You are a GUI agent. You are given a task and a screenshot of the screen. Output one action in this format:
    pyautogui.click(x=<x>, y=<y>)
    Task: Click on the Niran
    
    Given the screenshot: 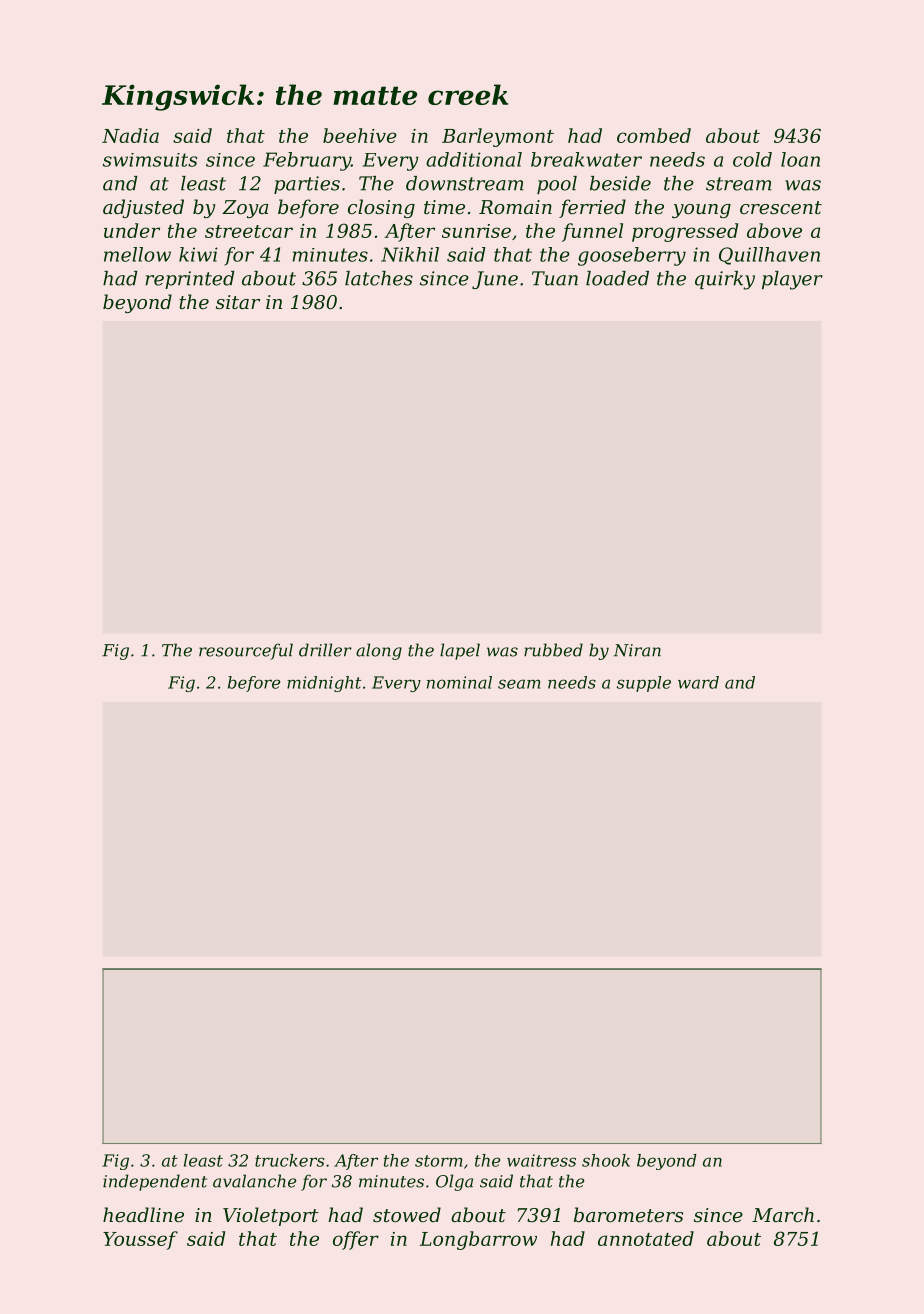 What is the action you would take?
    pyautogui.click(x=637, y=650)
